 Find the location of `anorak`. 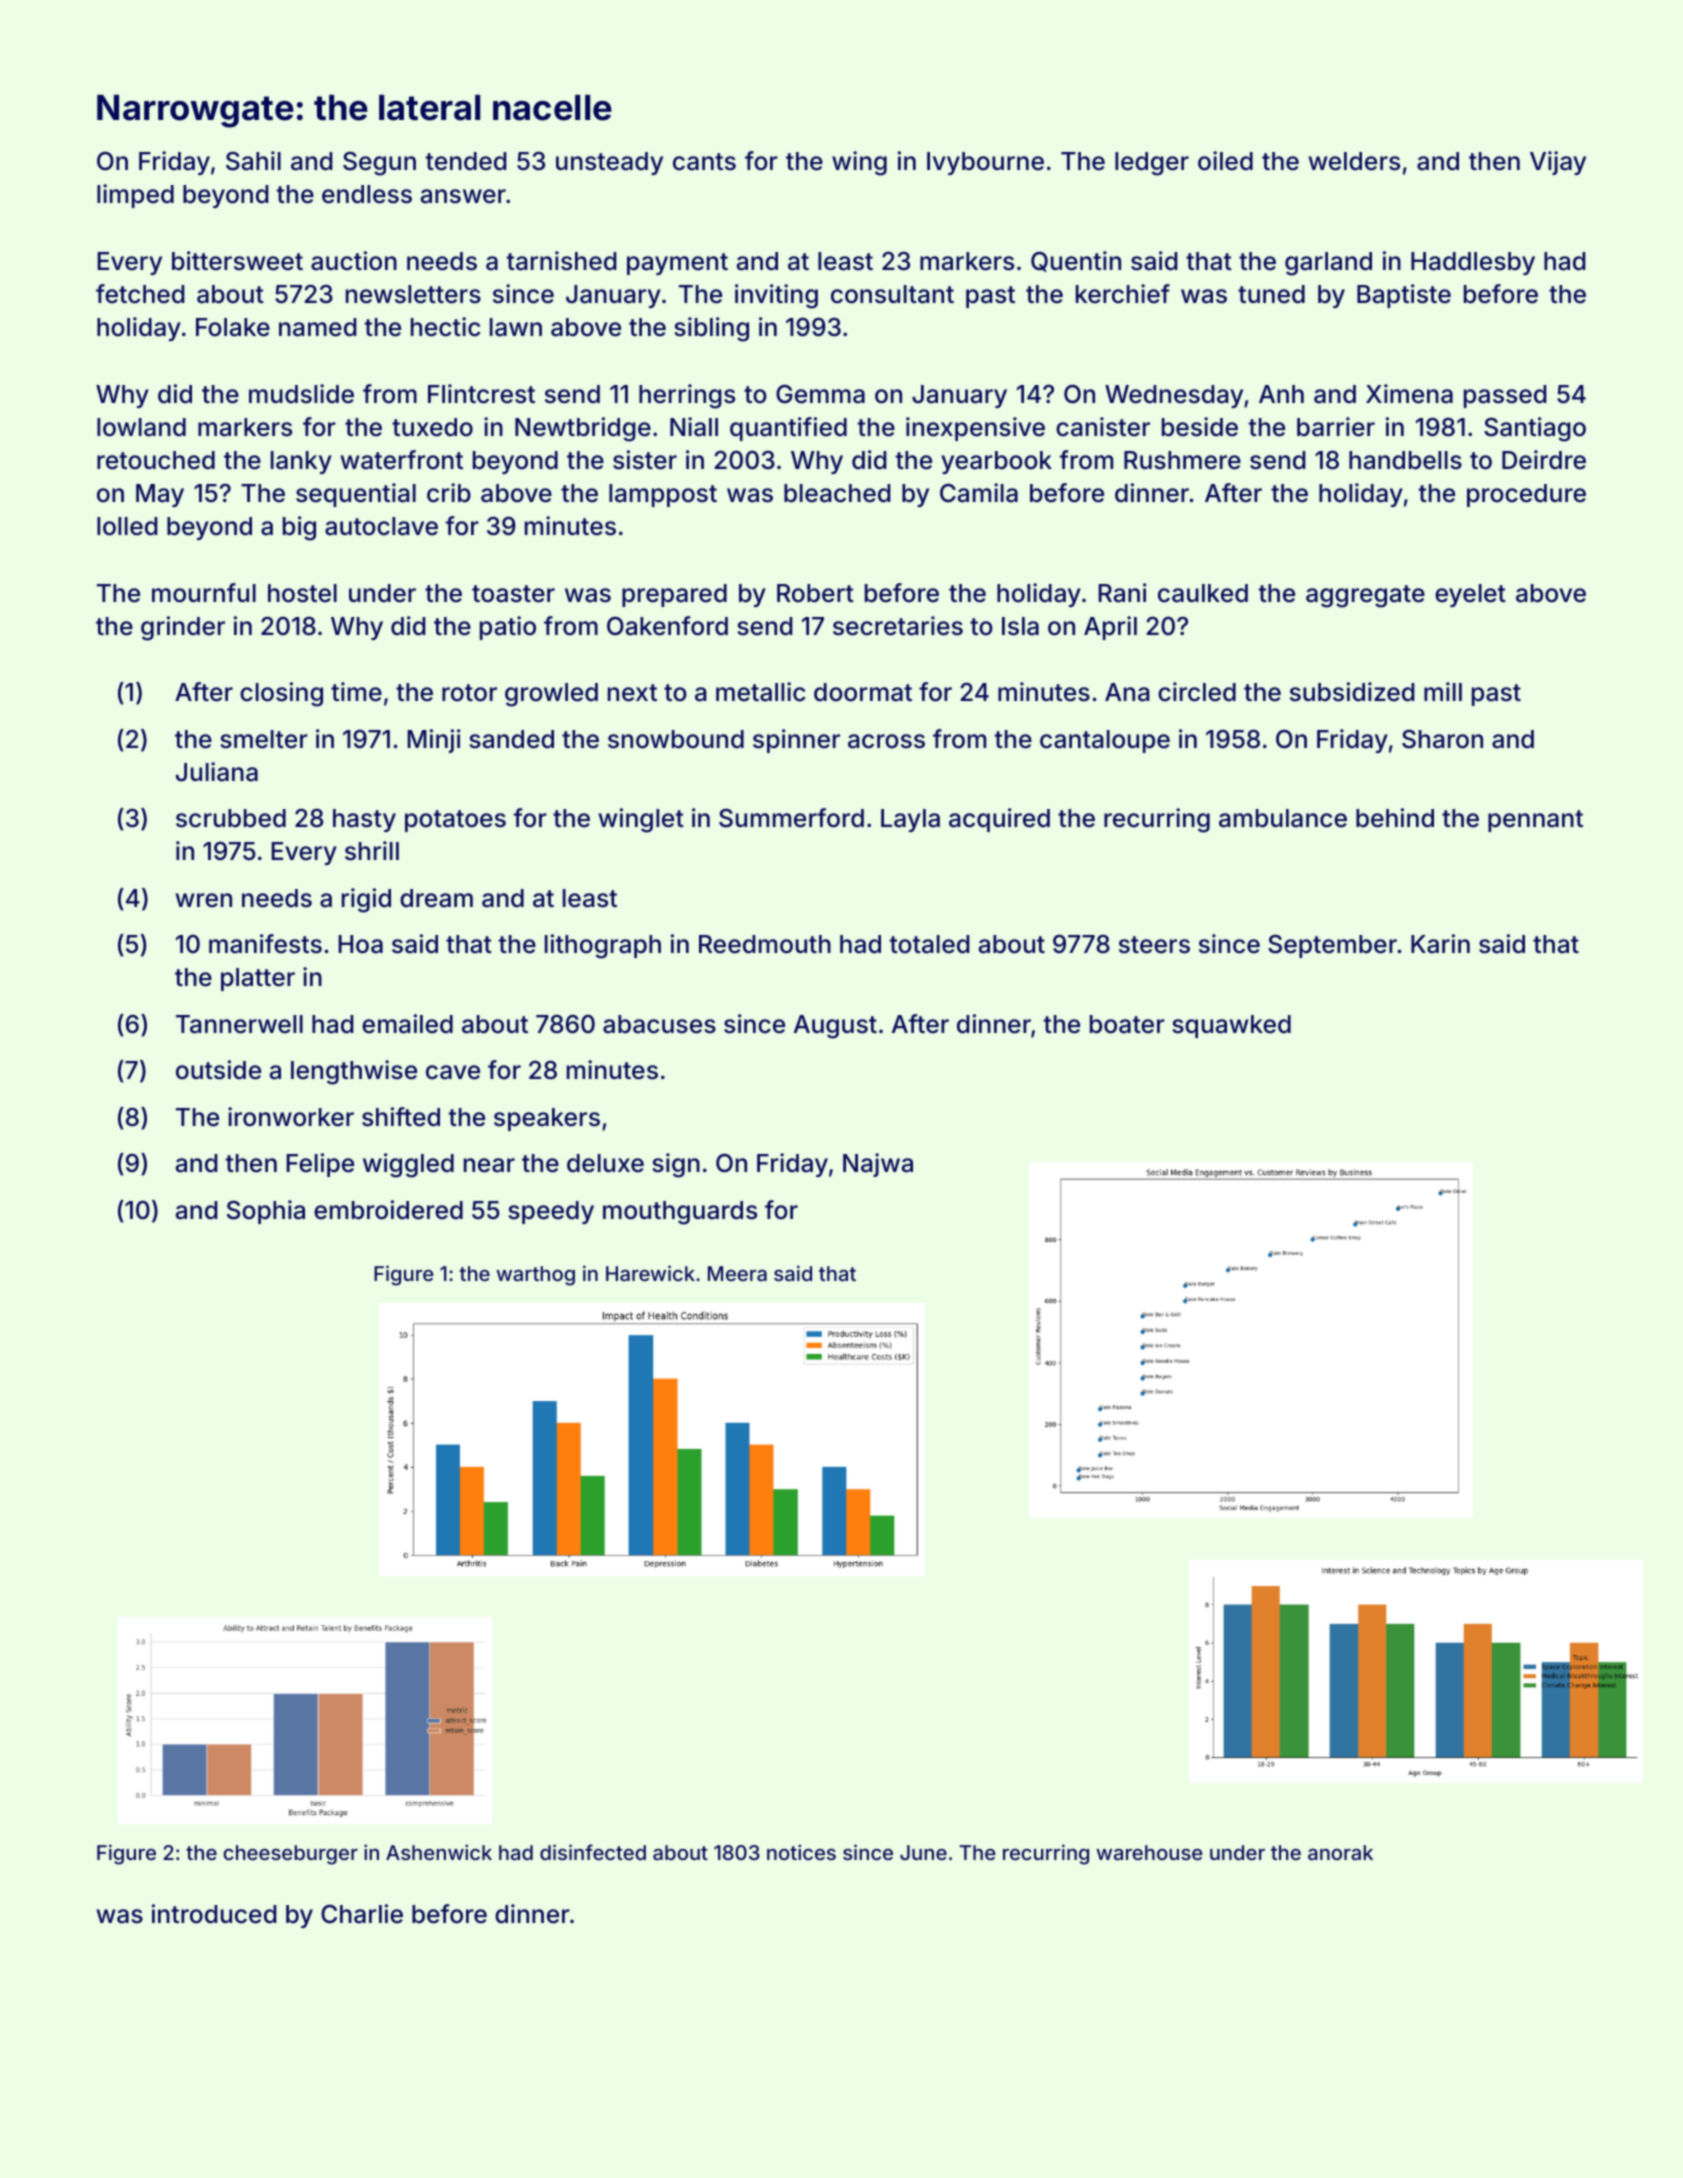

anorak is located at coordinates (1340, 1852).
